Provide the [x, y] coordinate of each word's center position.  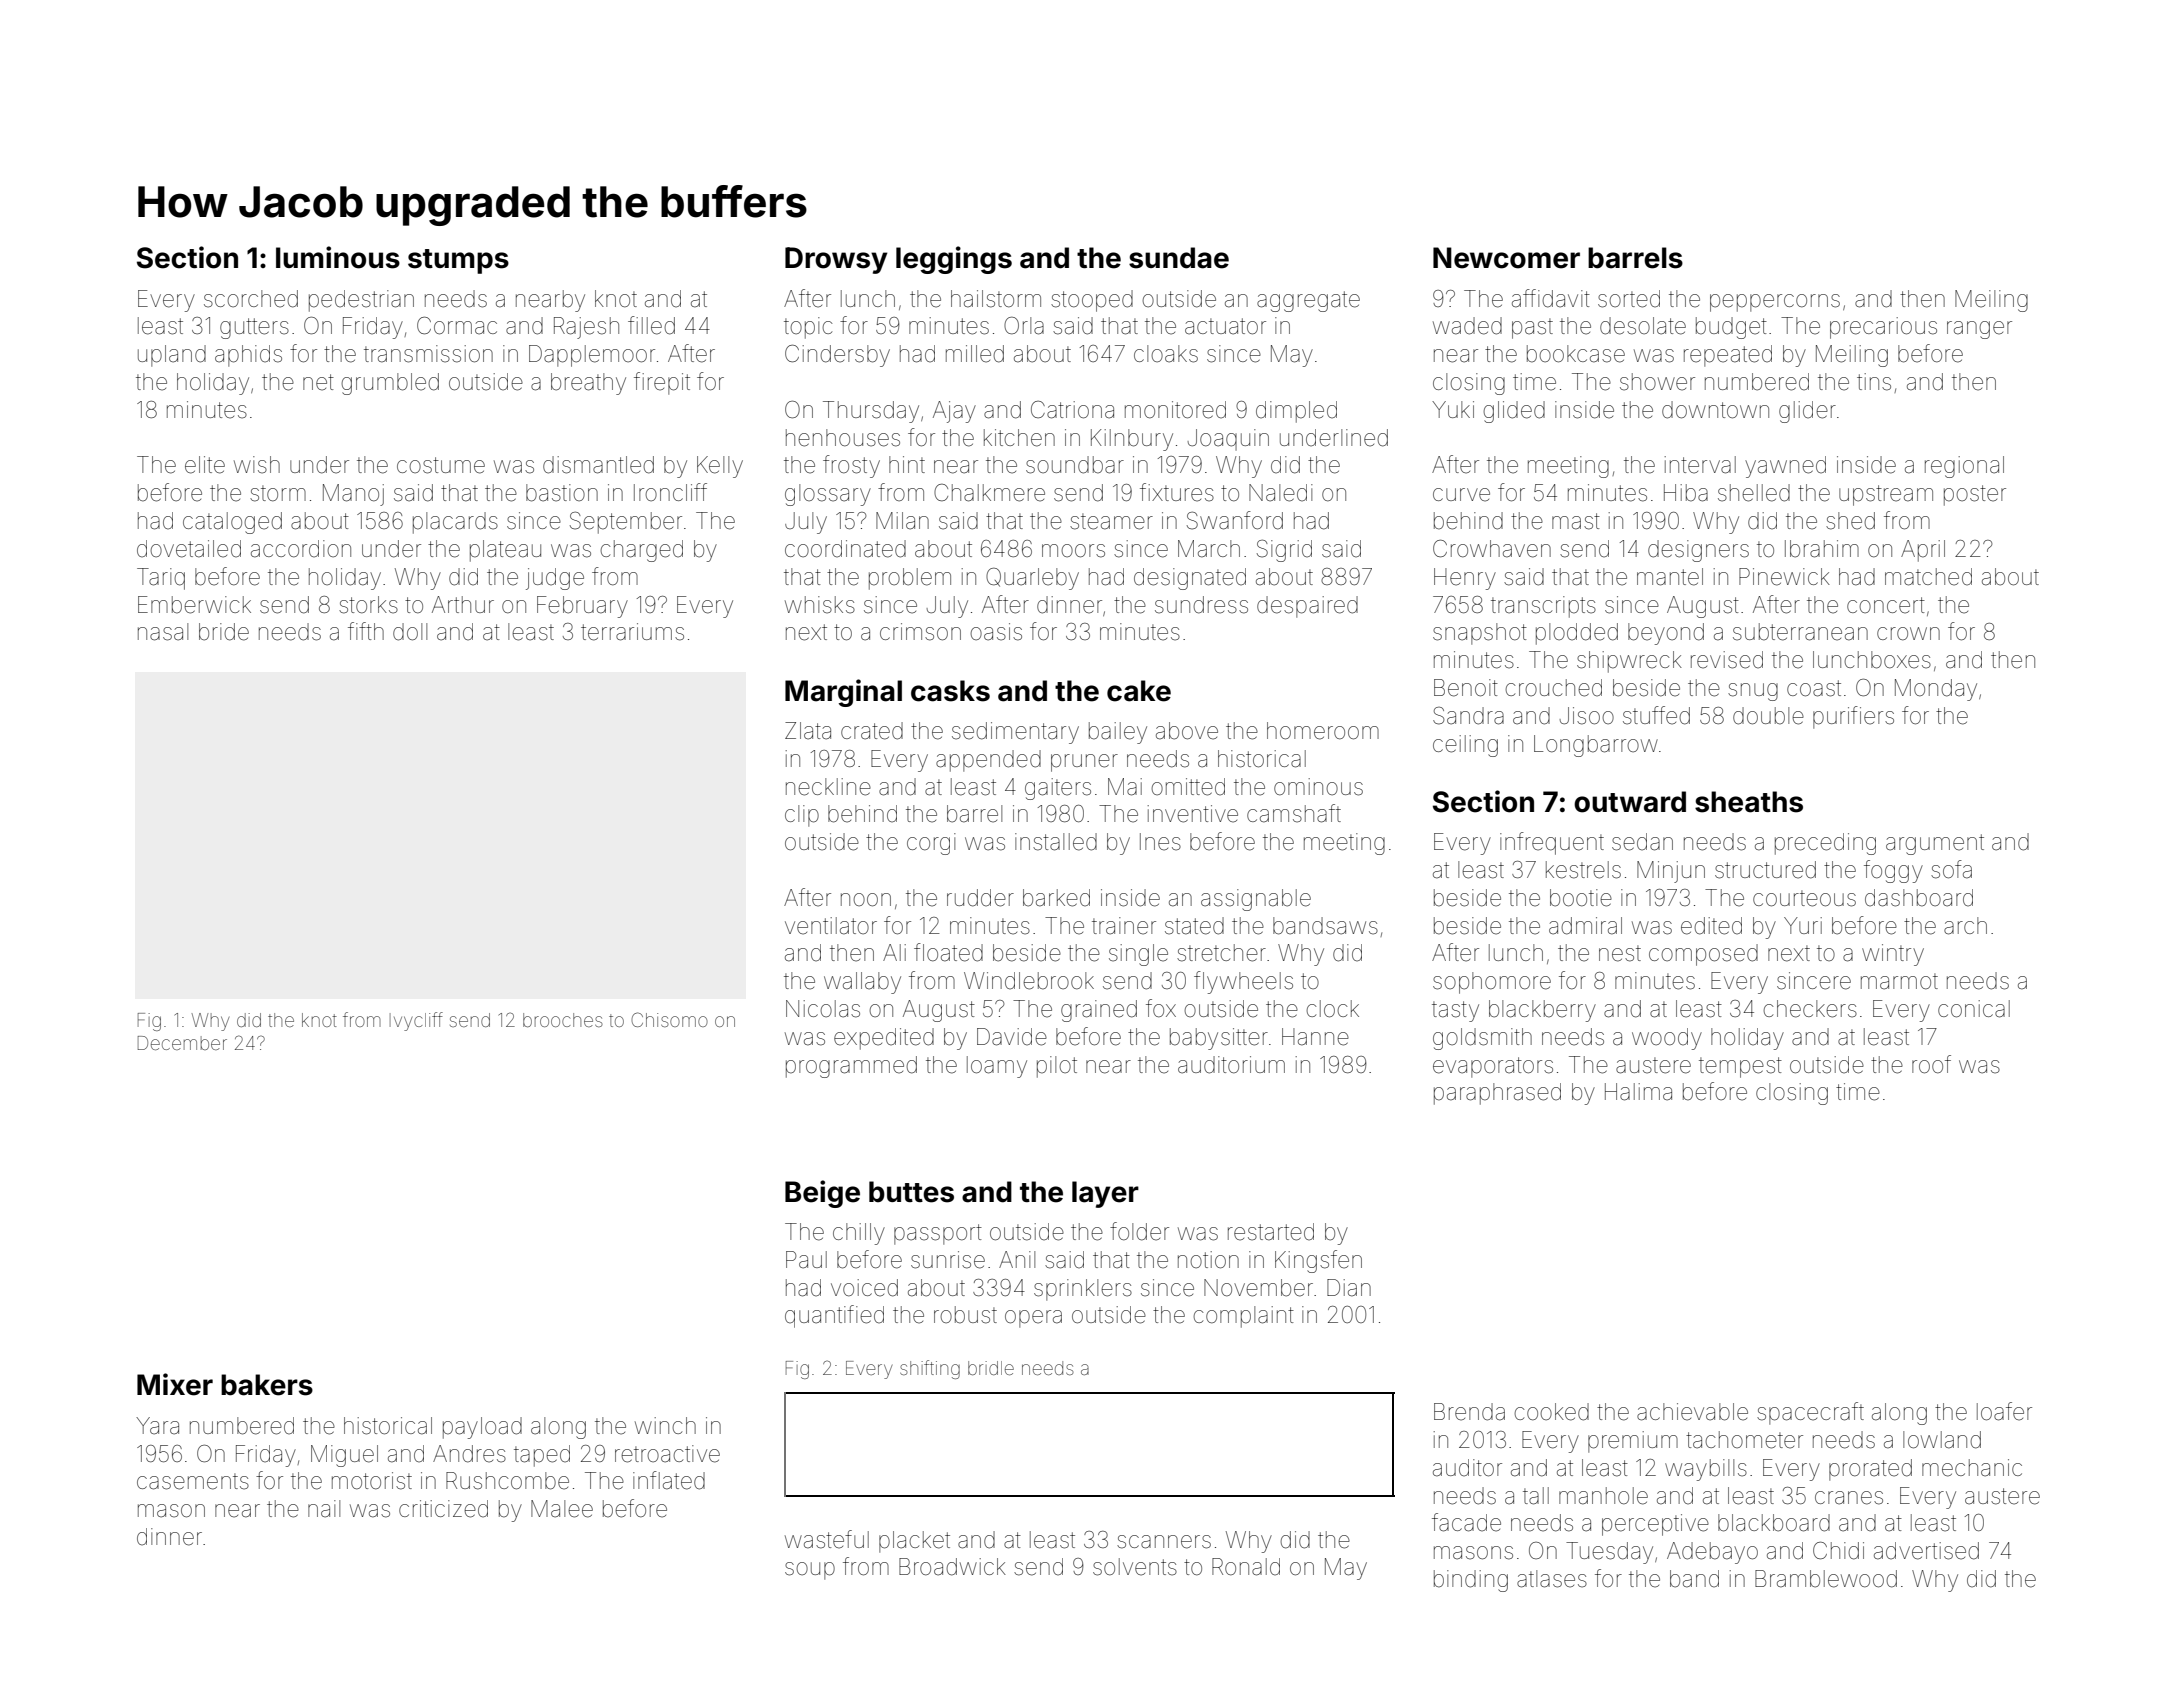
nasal [163, 632]
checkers [1810, 1009]
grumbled [390, 384]
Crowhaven [1492, 549]
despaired [1307, 607]
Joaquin [1228, 439]
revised [1727, 660]
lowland [1942, 1440]
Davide [1012, 1037]
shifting [930, 1369]
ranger [1979, 330]
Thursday [871, 412]
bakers [267, 1385]
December [182, 1043]
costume [441, 465]
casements [193, 1481]
